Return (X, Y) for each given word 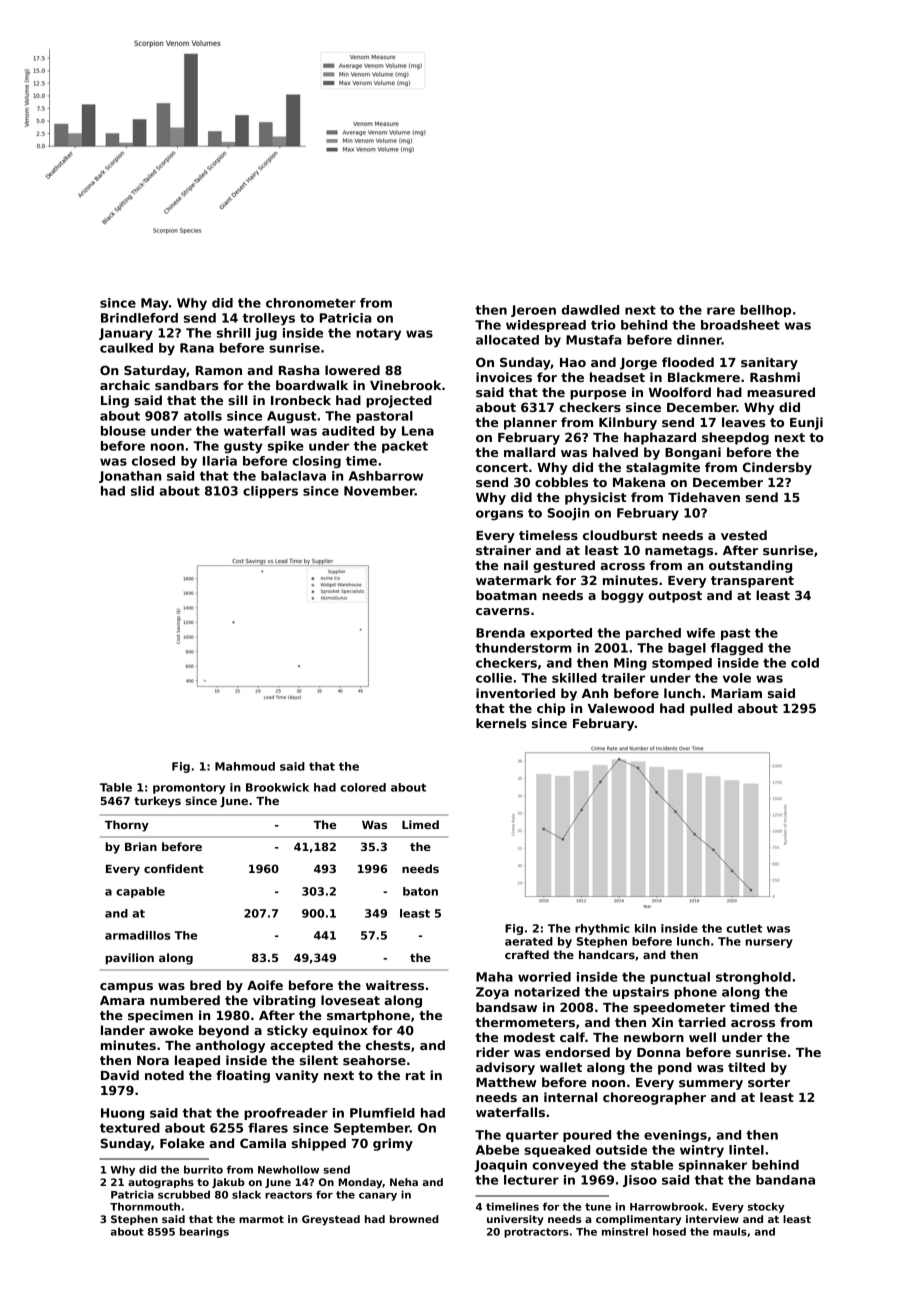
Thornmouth (145, 1206)
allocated (507, 340)
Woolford (680, 392)
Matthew (506, 1082)
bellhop (765, 311)
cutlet (744, 928)
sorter (769, 1082)
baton (420, 891)
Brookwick (277, 787)
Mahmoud (245, 766)
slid (142, 491)
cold (805, 663)
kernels (501, 723)
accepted (301, 1046)
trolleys (269, 319)
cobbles (561, 482)
